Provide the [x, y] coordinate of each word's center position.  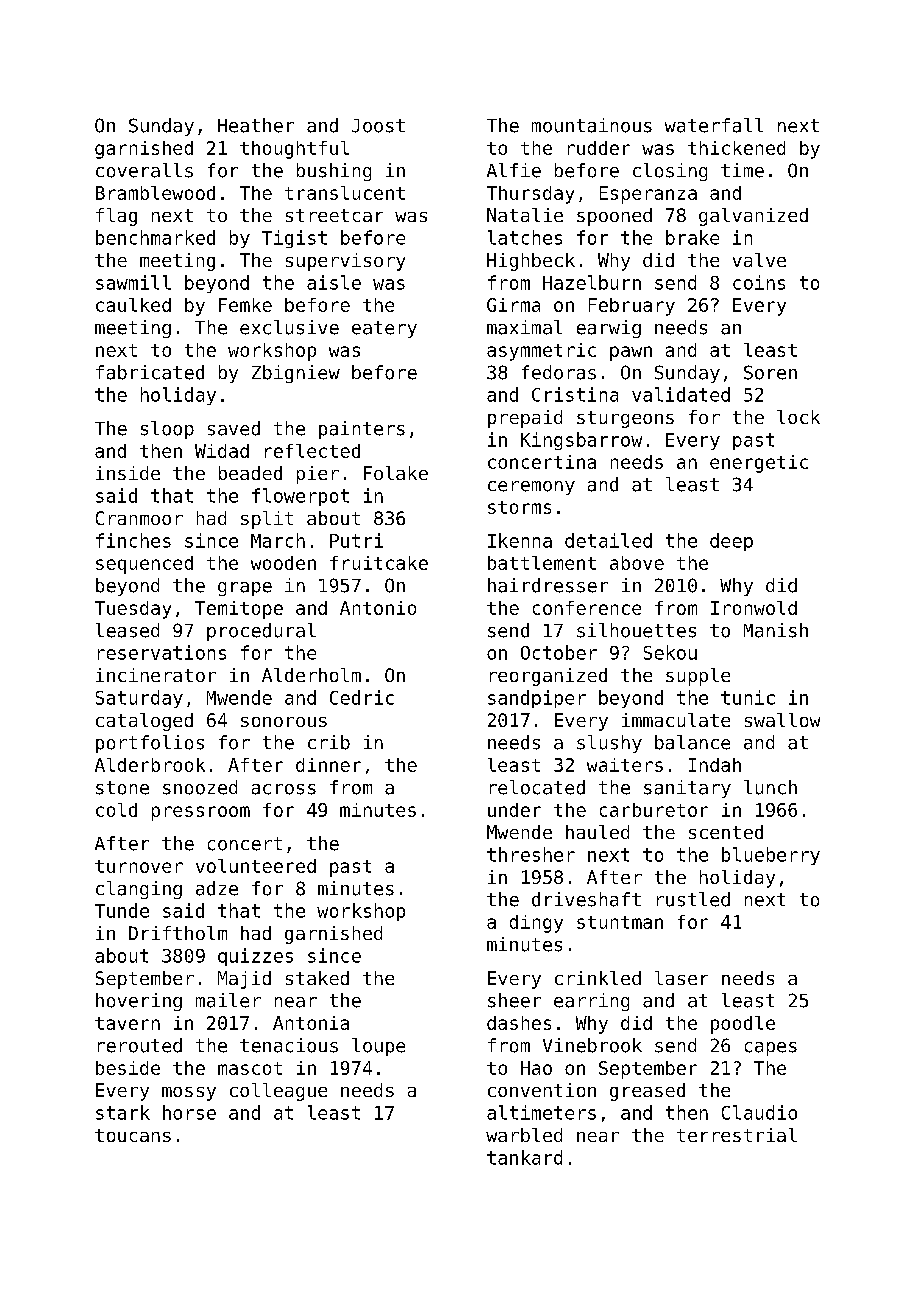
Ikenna [520, 540]
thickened [736, 148]
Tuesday [133, 610]
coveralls [144, 170]
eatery [384, 329]
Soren [770, 372]
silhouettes [636, 630]
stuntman [620, 922]
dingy [536, 924]
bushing [334, 172]
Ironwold [754, 608]
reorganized [548, 677]
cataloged [144, 722]
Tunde [122, 910]
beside [128, 1068]
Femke [245, 305]
